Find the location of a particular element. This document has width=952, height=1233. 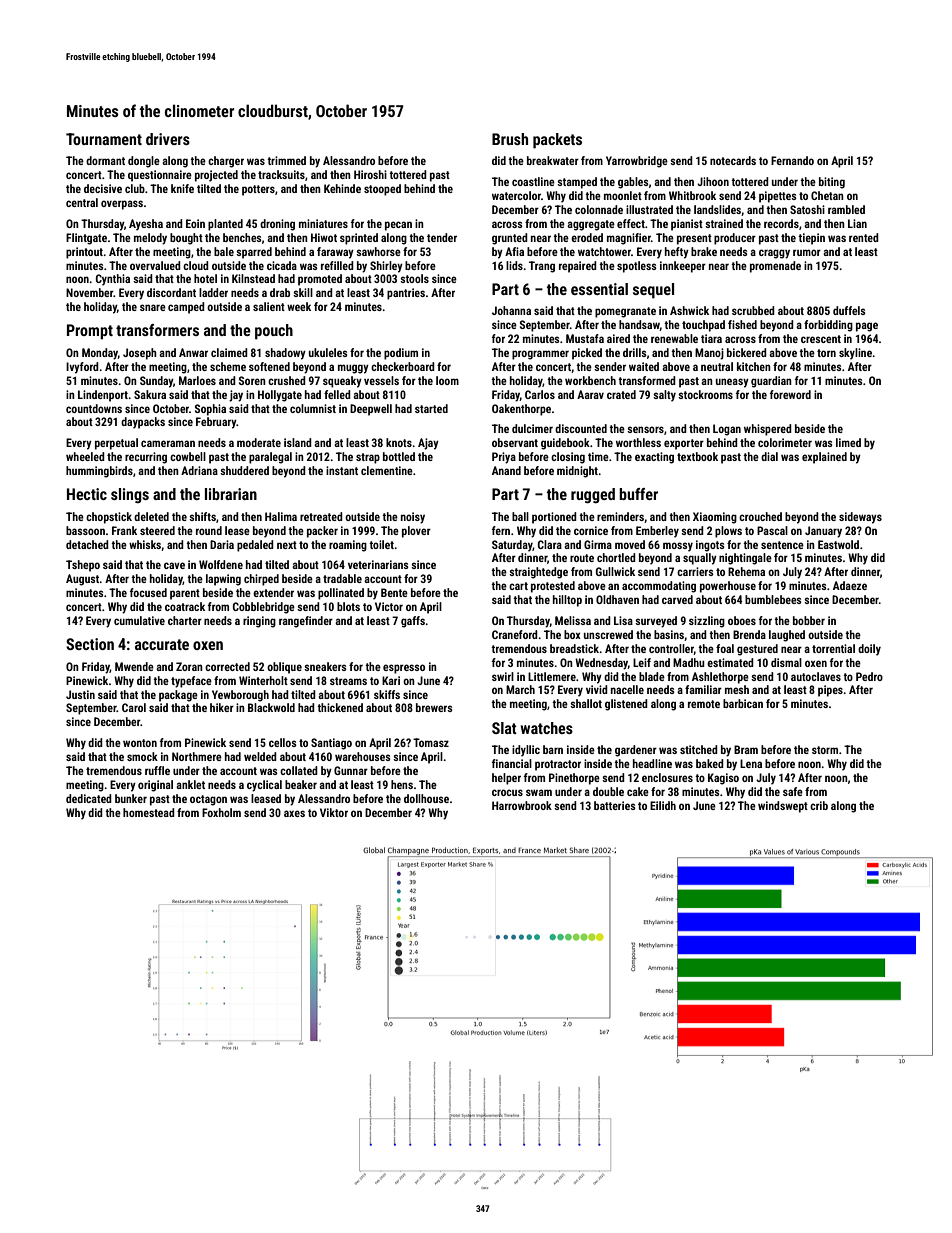

Oakenthorpe is located at coordinates (521, 410).
